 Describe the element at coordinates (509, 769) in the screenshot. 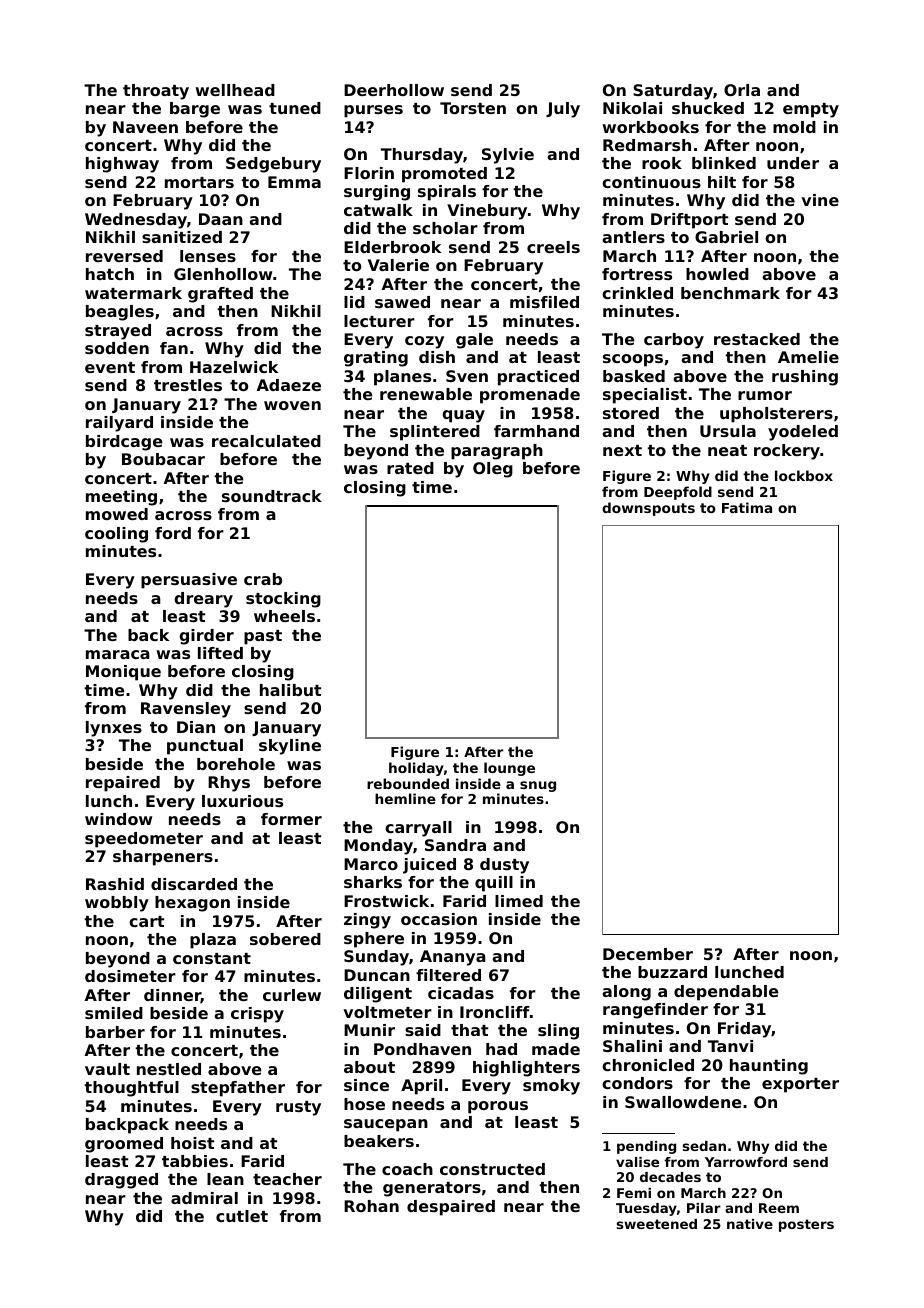

I see `lounge` at that location.
